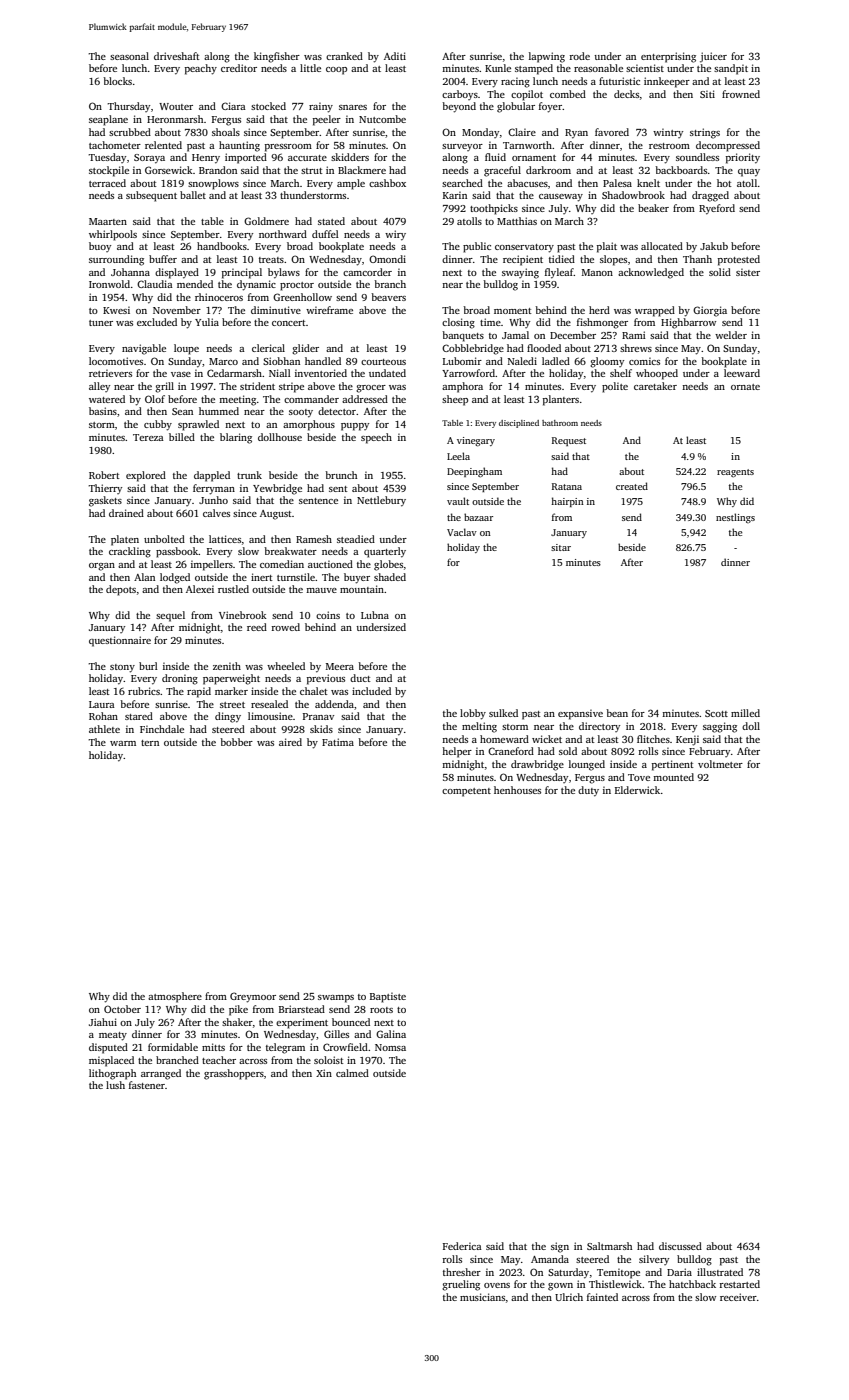  Describe the element at coordinates (395, 56) in the screenshot. I see `Aditi` at that location.
